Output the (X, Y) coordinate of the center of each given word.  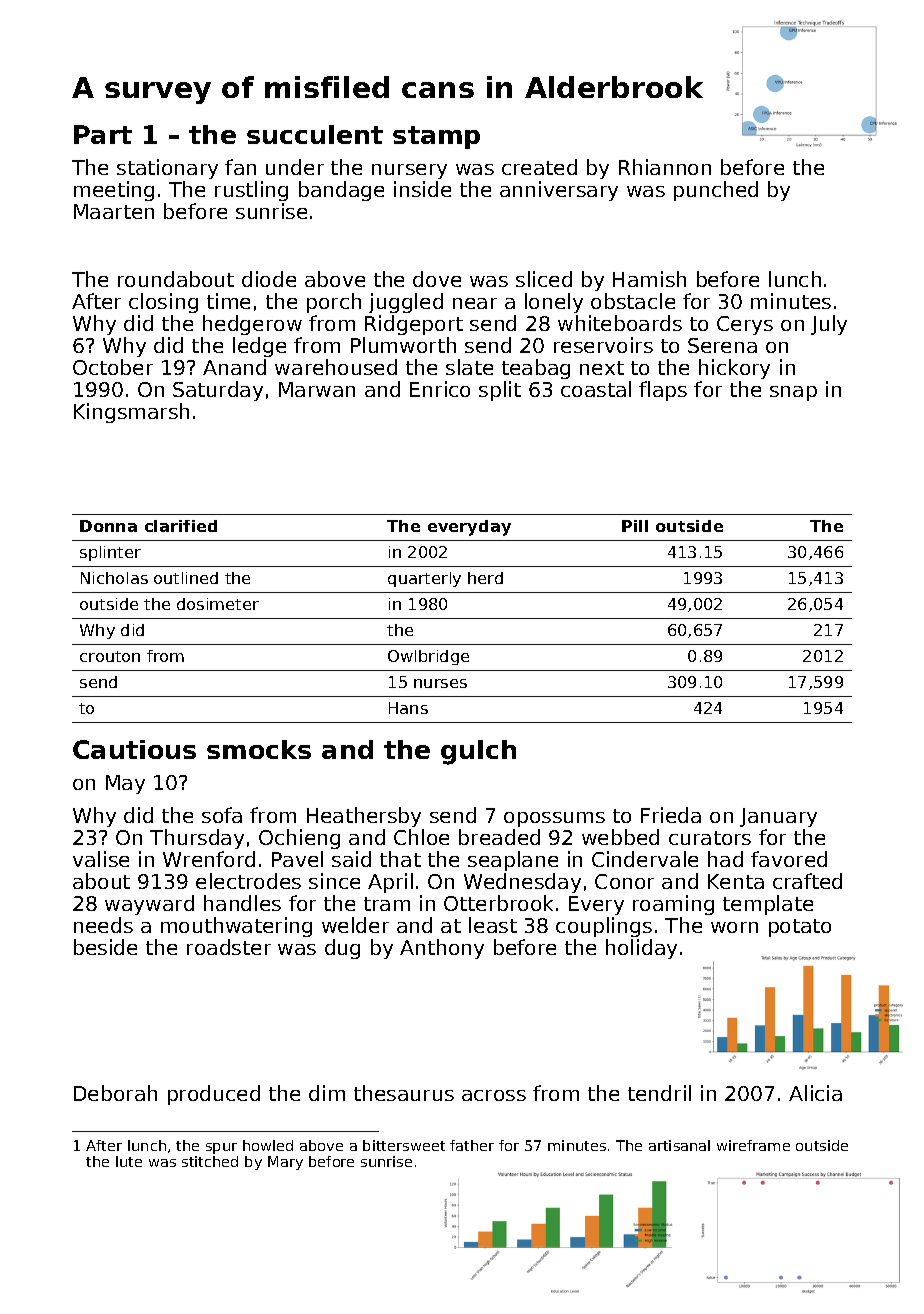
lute (129, 1161)
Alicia (815, 1093)
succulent (315, 134)
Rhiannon (665, 167)
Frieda (671, 815)
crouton (110, 656)
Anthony (442, 949)
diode (269, 279)
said (351, 859)
